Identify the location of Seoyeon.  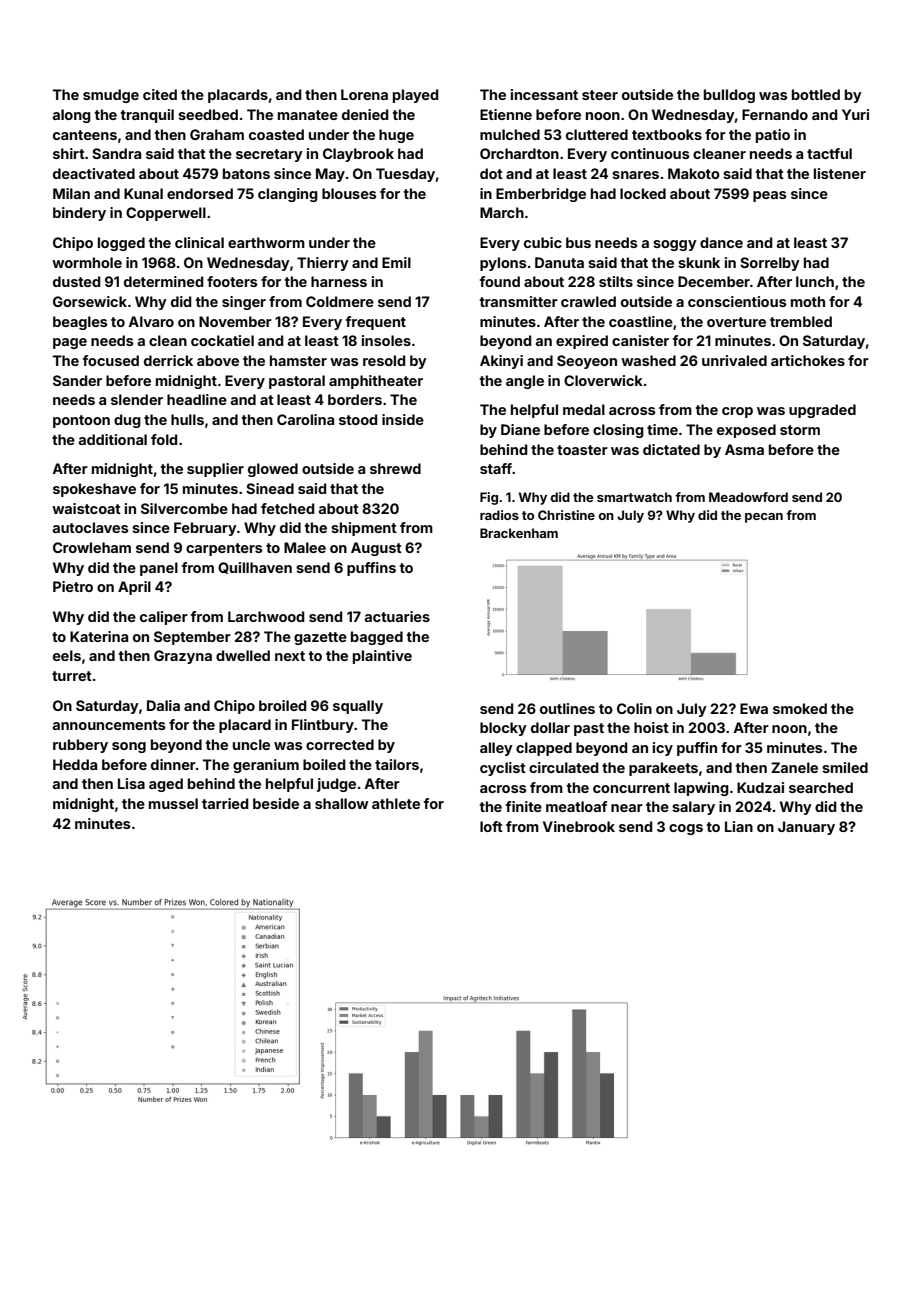
(587, 362).
